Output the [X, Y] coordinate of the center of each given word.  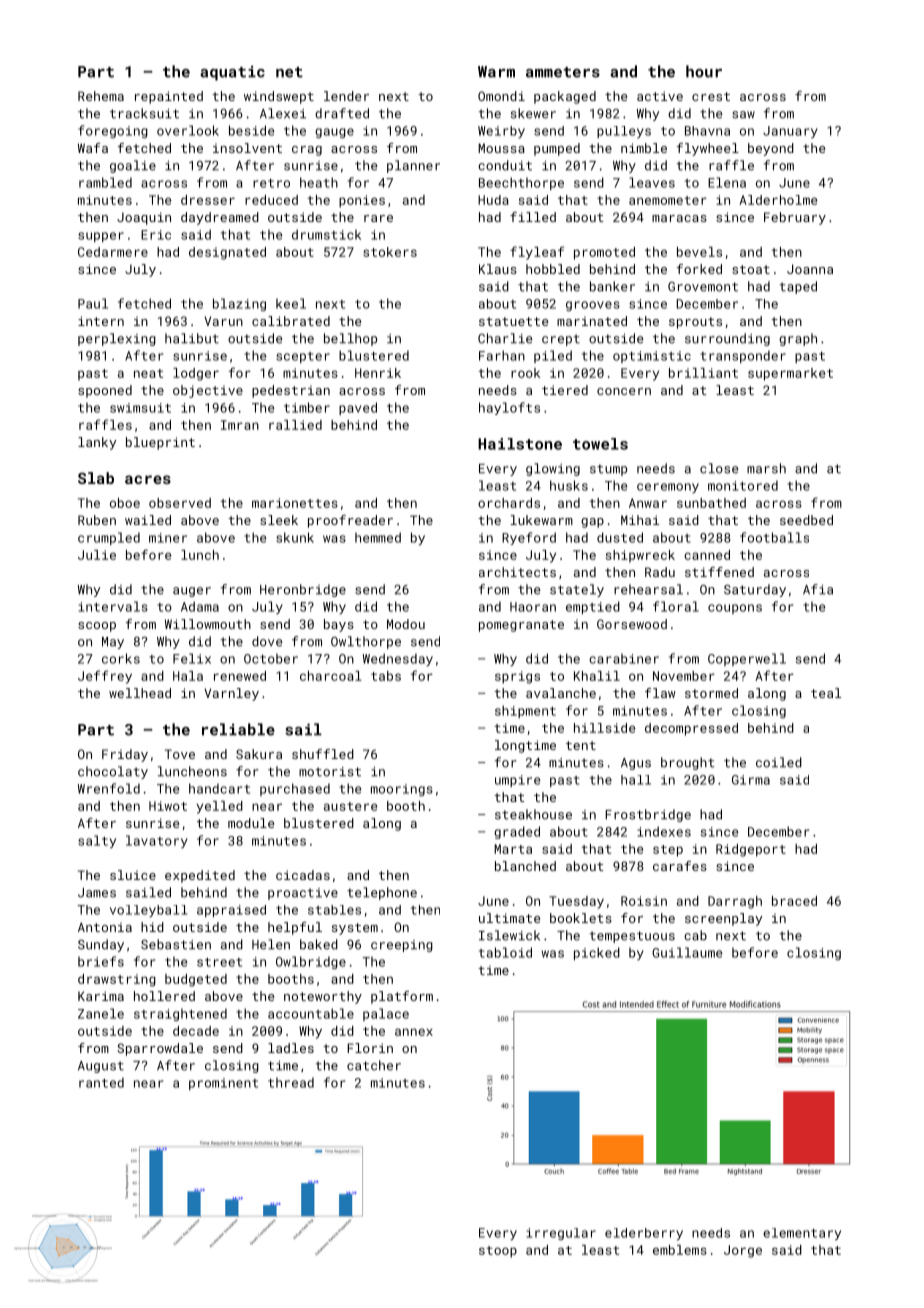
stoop [498, 1252]
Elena [727, 182]
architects [517, 572]
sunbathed [711, 503]
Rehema [101, 96]
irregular [561, 1234]
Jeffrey [105, 677]
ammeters [563, 72]
